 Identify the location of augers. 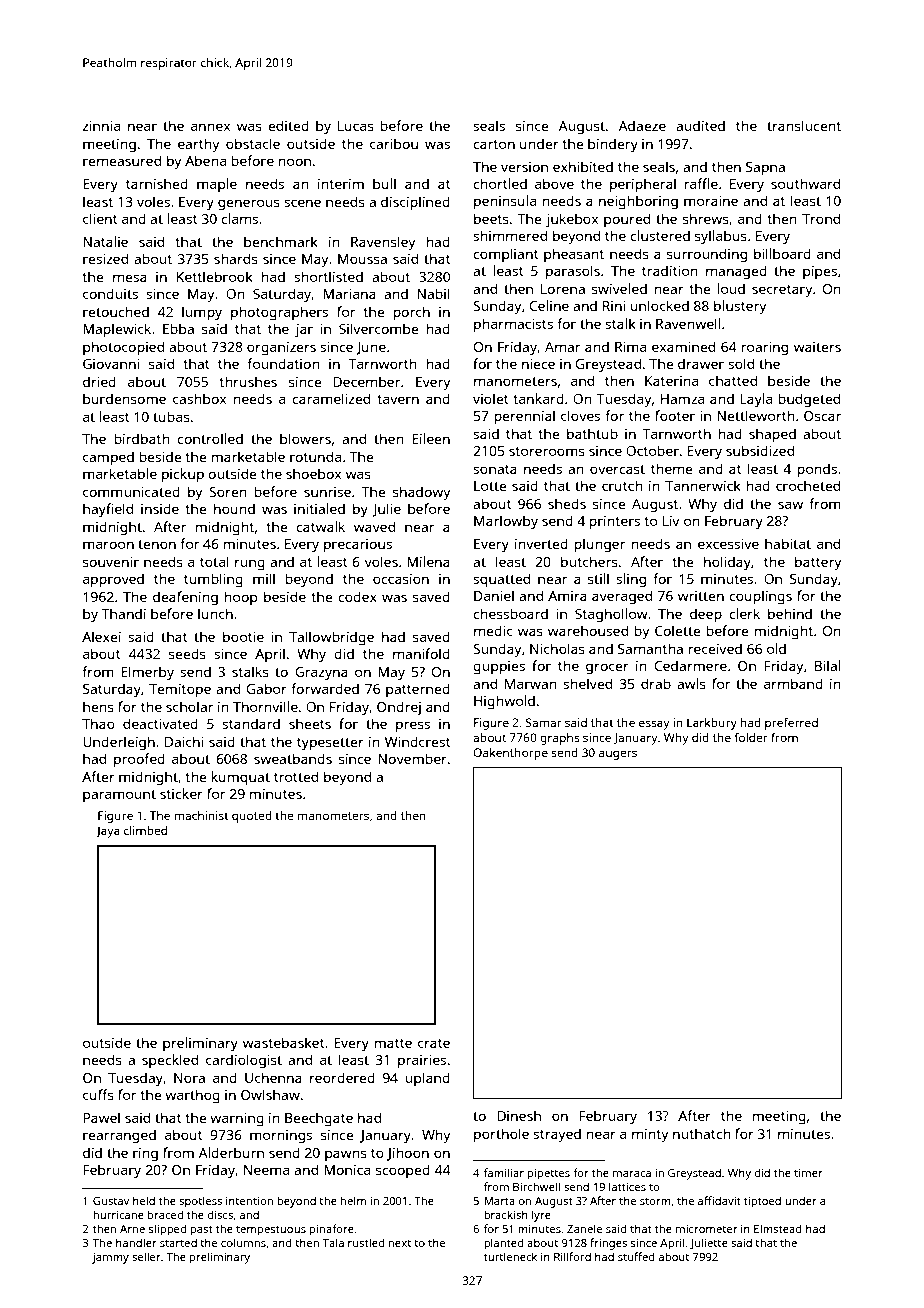
(618, 755).
